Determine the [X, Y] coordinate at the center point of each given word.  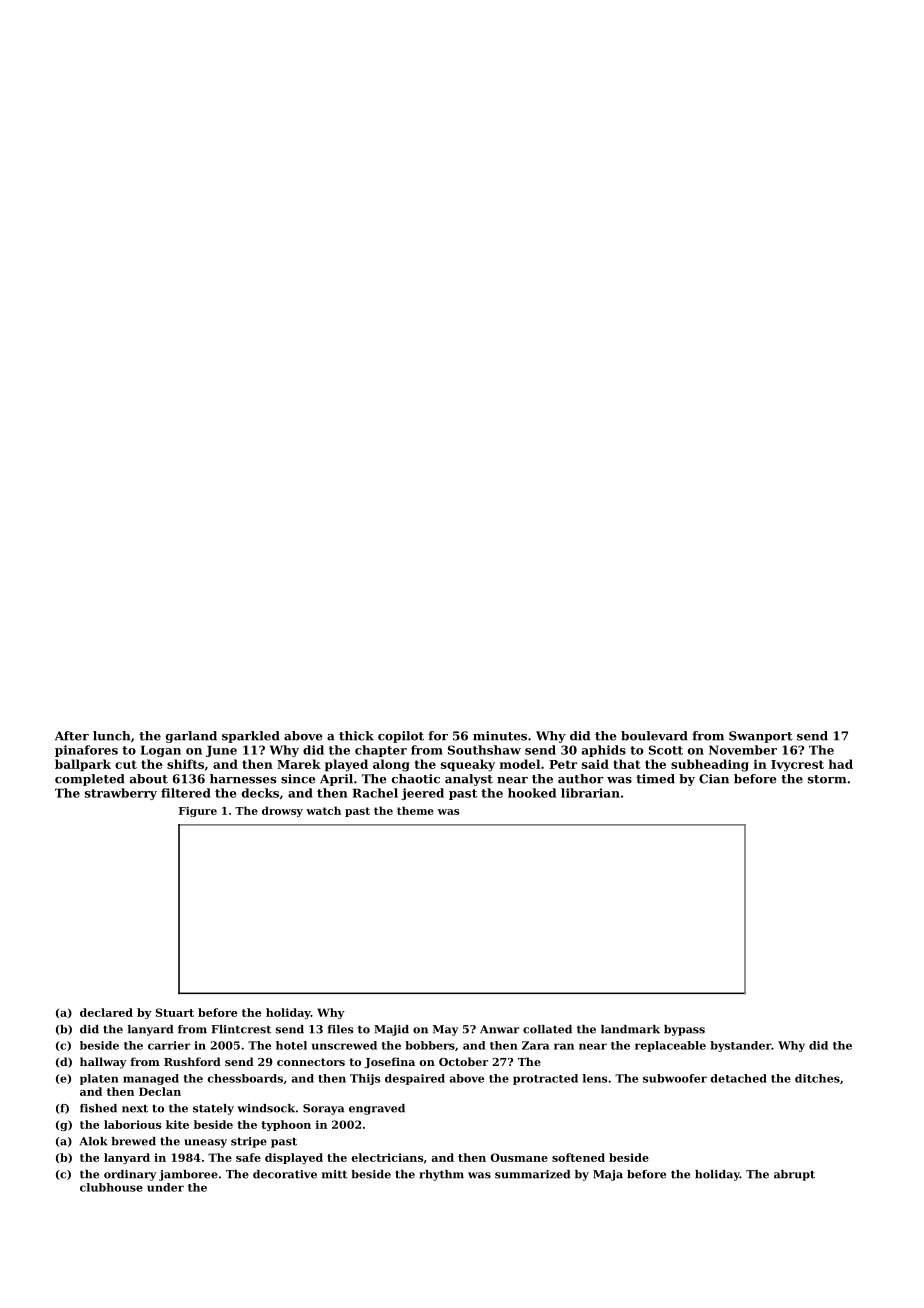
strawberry [121, 794]
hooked [532, 793]
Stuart [175, 1012]
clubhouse [111, 1187]
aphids [604, 751]
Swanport [761, 737]
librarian [590, 793]
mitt [334, 1174]
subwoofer [675, 1078]
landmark [630, 1029]
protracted [545, 1079]
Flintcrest [241, 1029]
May [445, 1030]
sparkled [251, 737]
